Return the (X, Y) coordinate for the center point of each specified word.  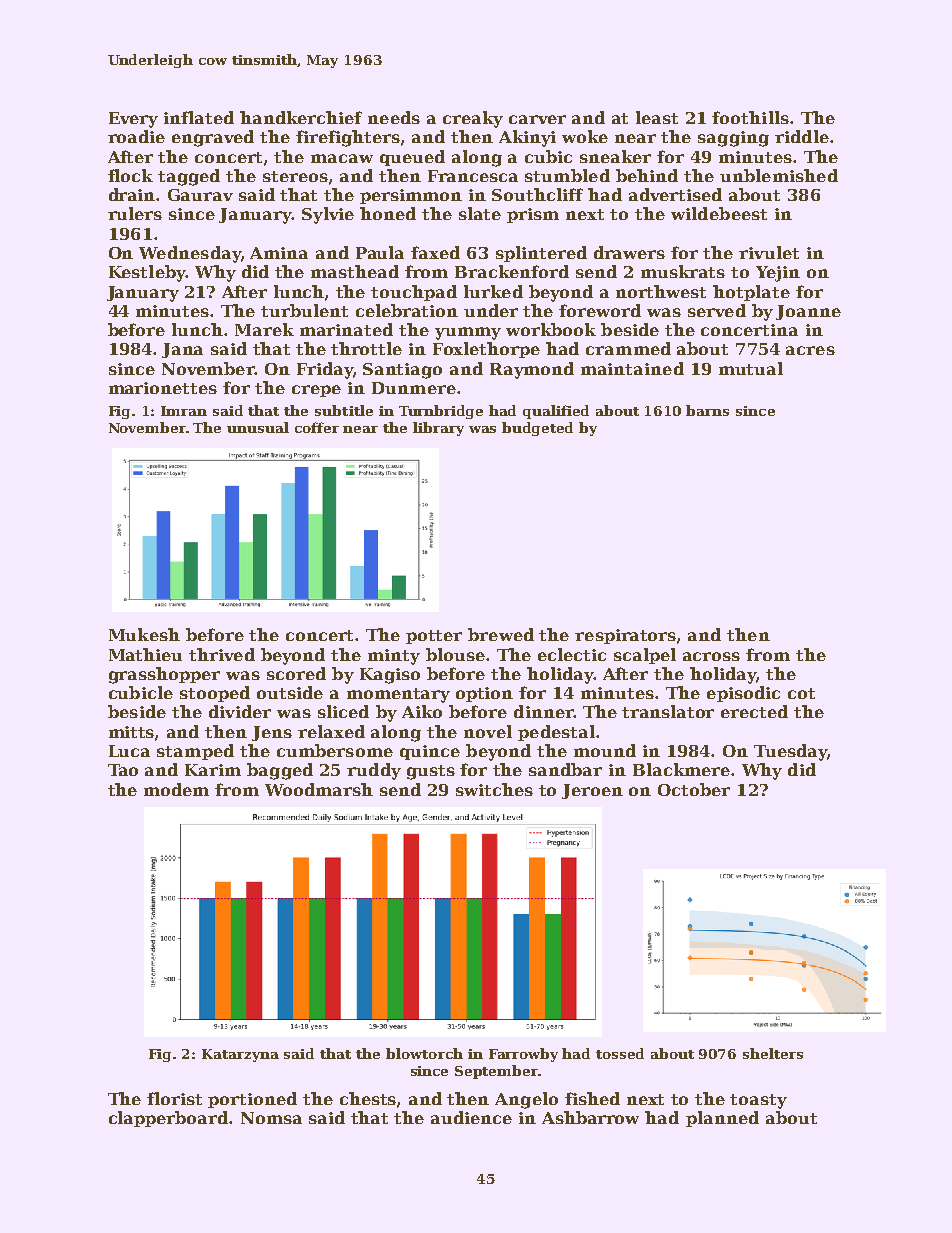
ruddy (374, 771)
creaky (473, 119)
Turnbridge (441, 412)
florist (174, 1098)
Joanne (808, 312)
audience (471, 1117)
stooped (215, 694)
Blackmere (681, 769)
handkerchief (301, 117)
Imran (184, 411)
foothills (750, 117)
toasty (758, 1101)
